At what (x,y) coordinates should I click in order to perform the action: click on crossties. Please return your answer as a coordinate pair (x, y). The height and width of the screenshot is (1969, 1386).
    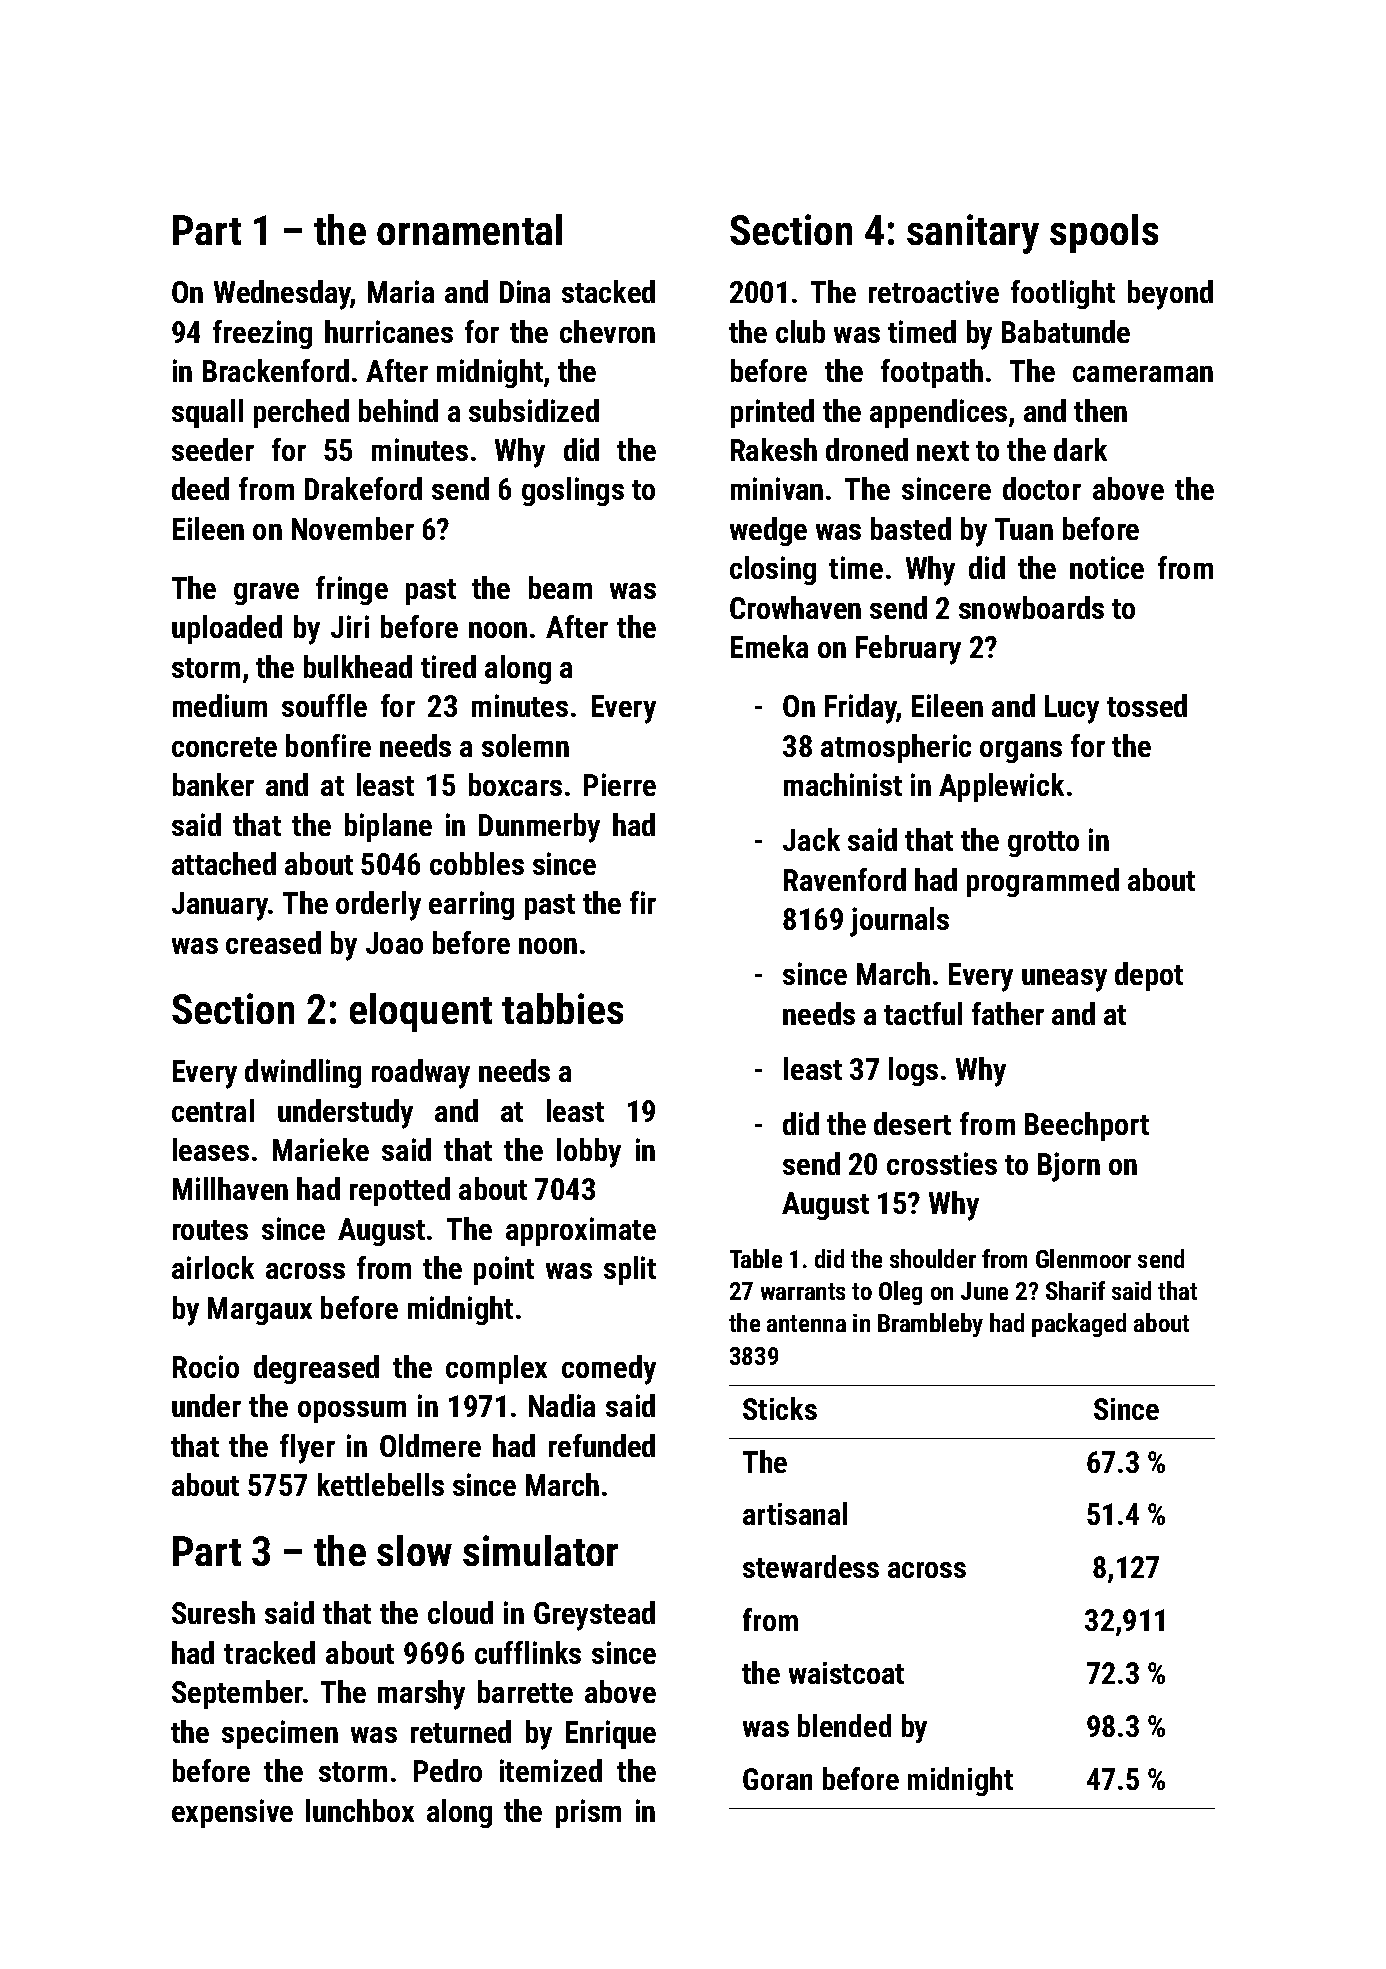
    Looking at the image, I should click on (942, 1163).
